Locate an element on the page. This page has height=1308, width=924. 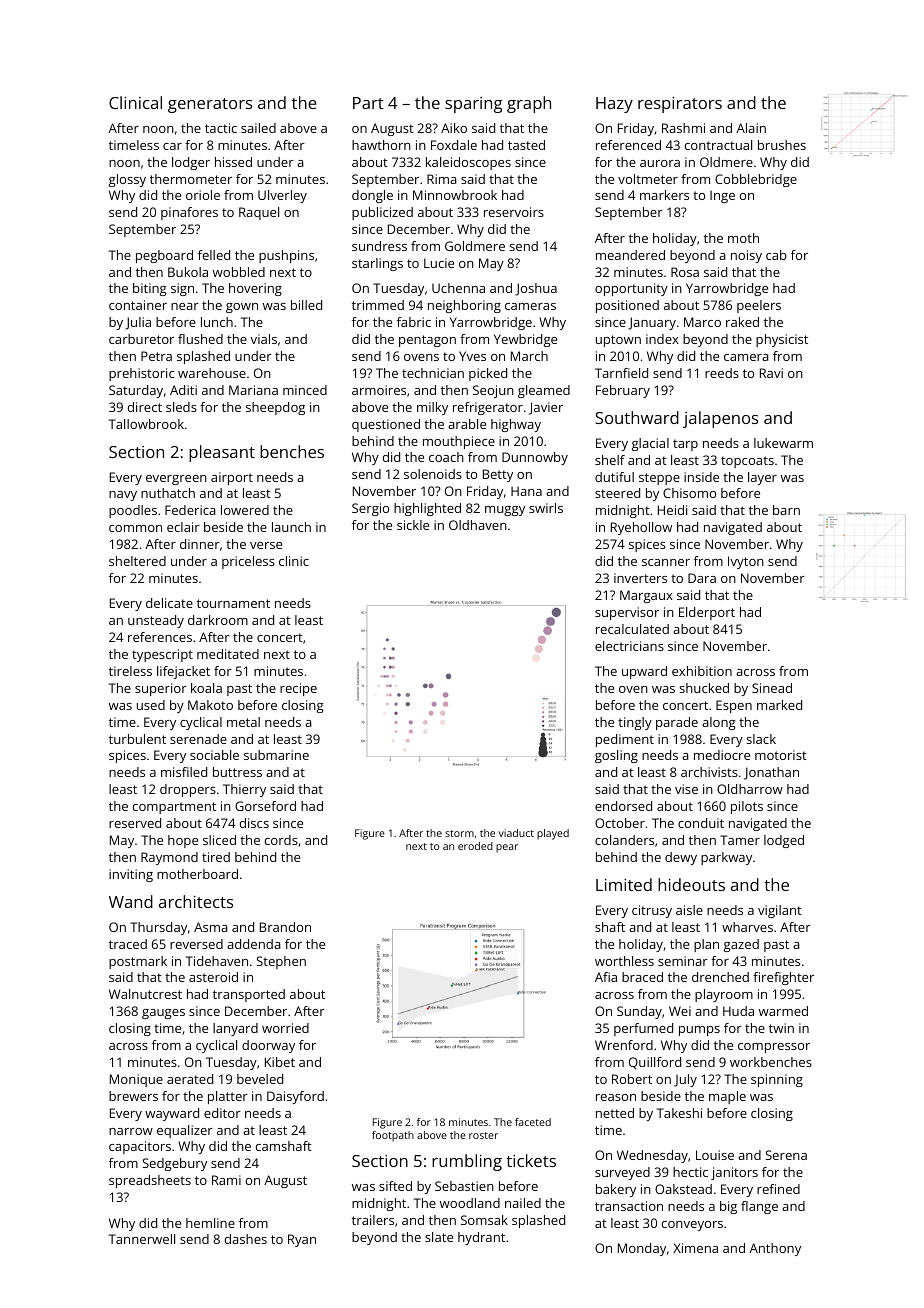
inverters is located at coordinates (640, 578).
